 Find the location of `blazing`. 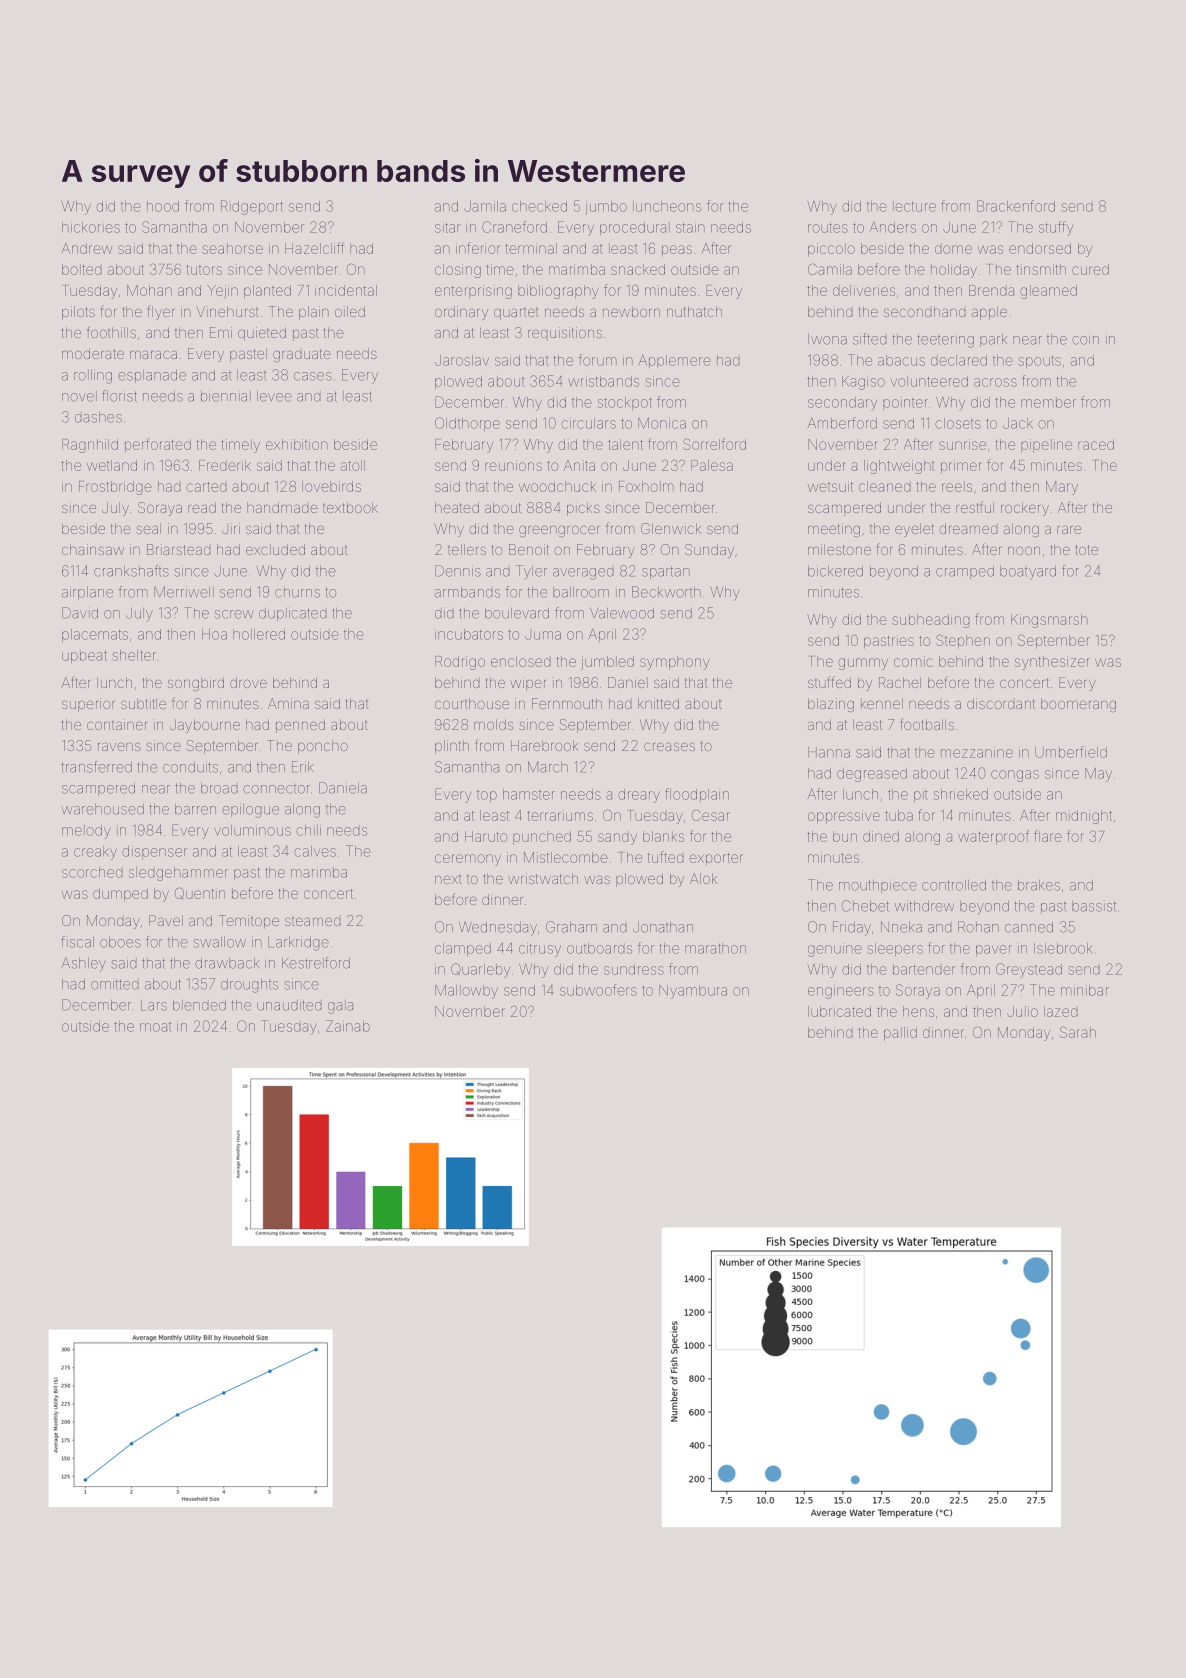

blazing is located at coordinates (831, 705).
